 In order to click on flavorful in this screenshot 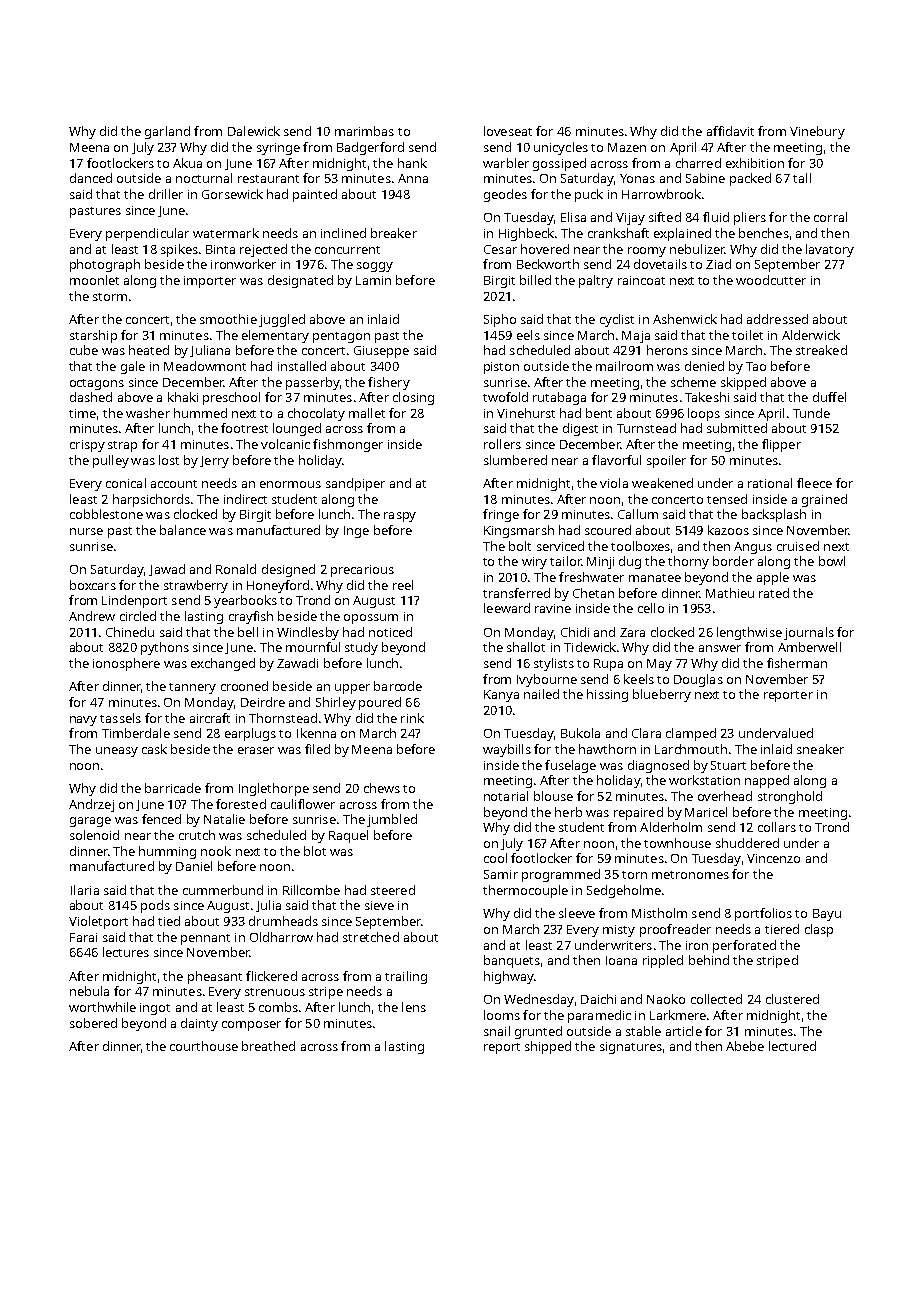, I will do `click(616, 460)`.
